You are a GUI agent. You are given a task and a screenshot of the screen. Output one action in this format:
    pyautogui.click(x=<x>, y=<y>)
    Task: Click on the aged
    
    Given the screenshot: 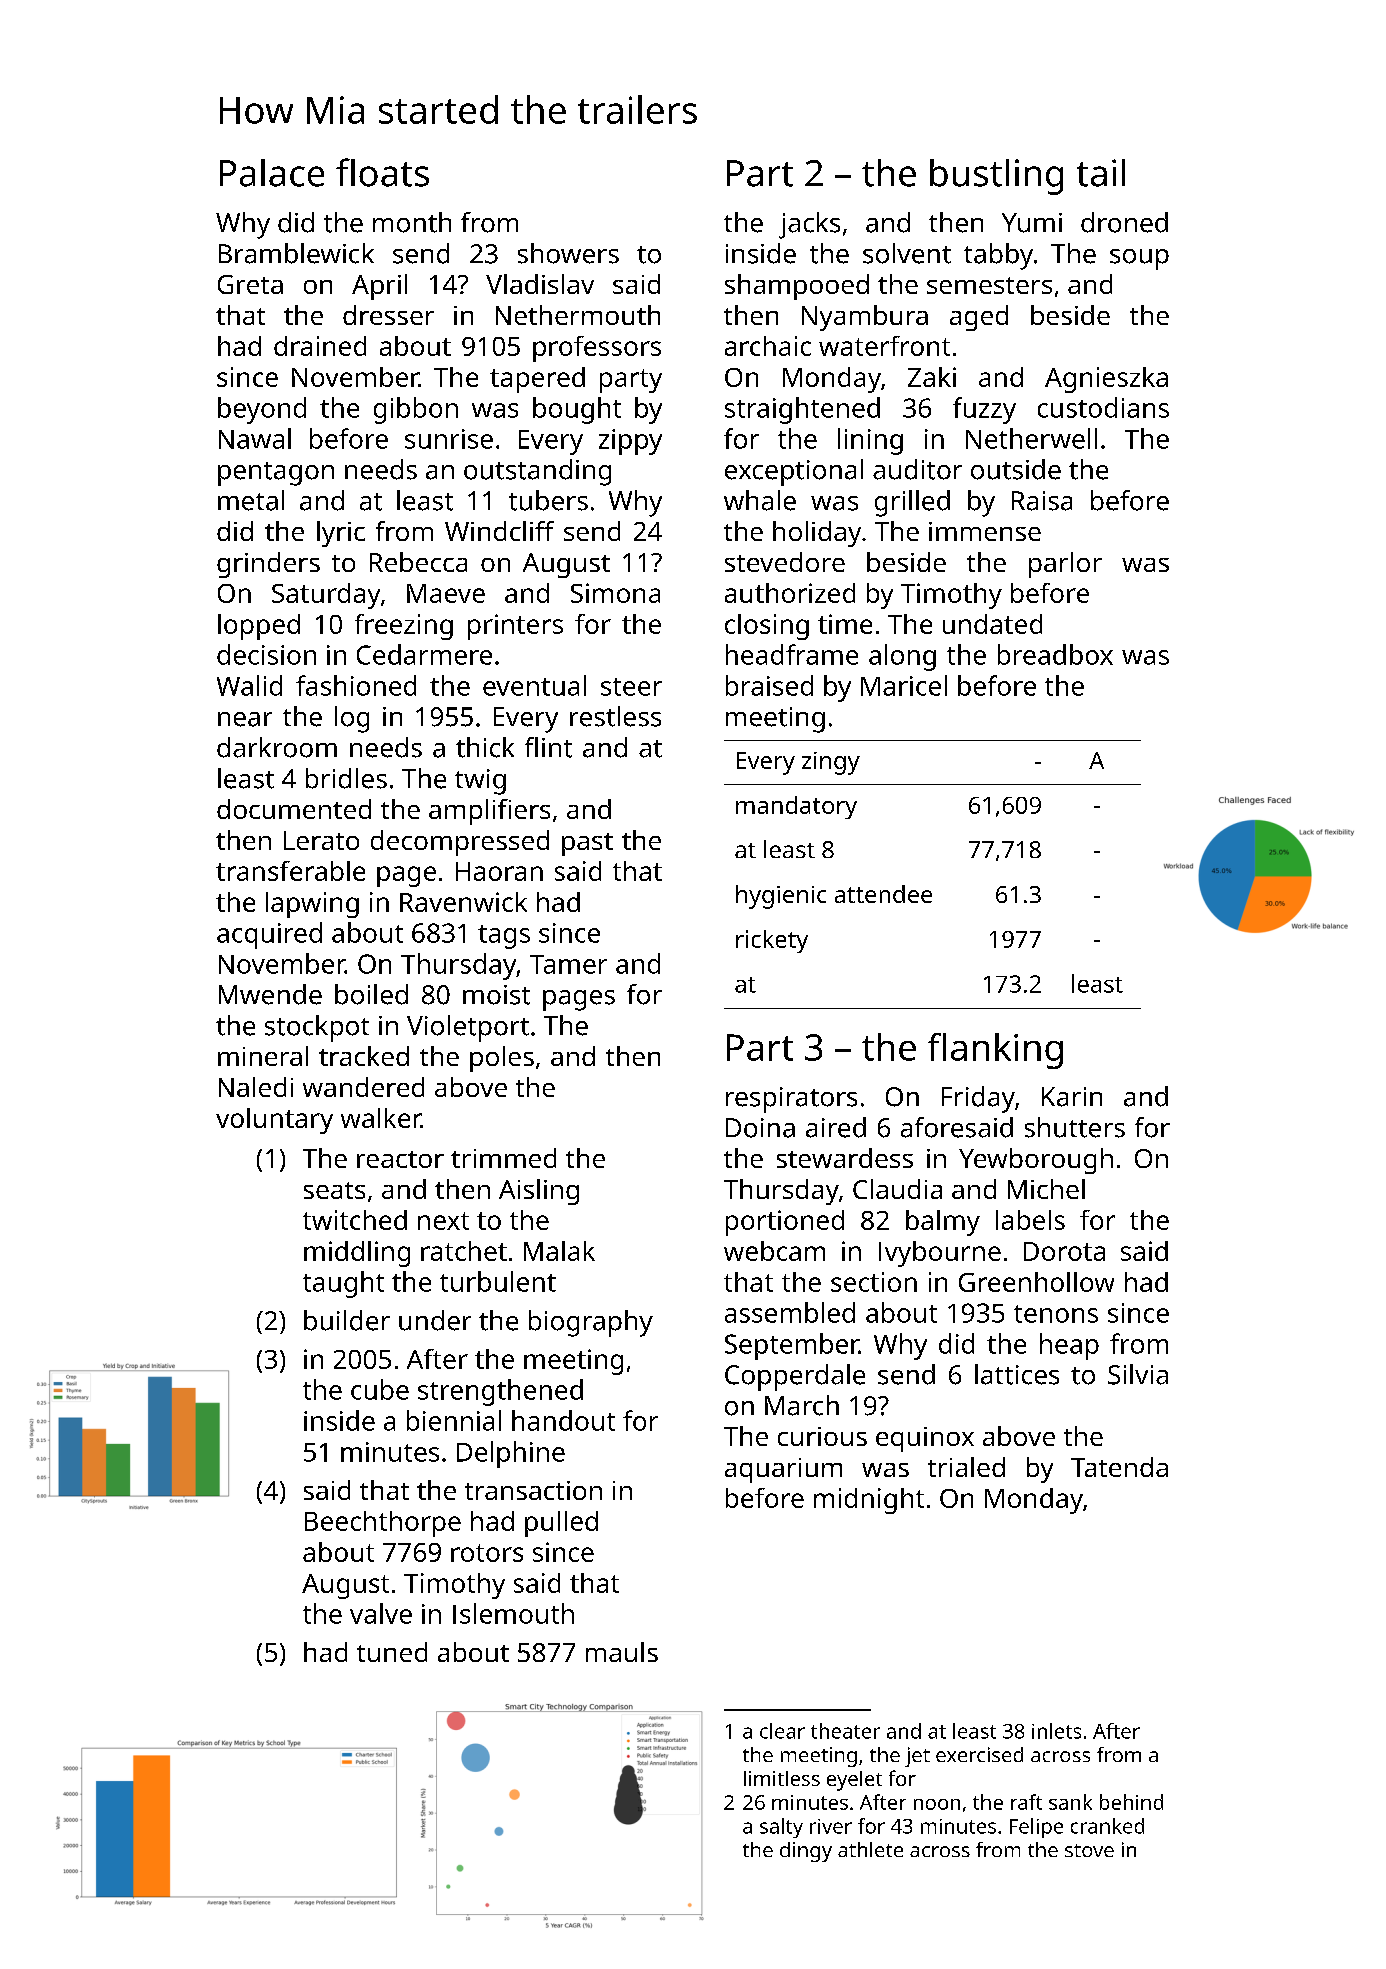 What is the action you would take?
    pyautogui.click(x=979, y=318)
